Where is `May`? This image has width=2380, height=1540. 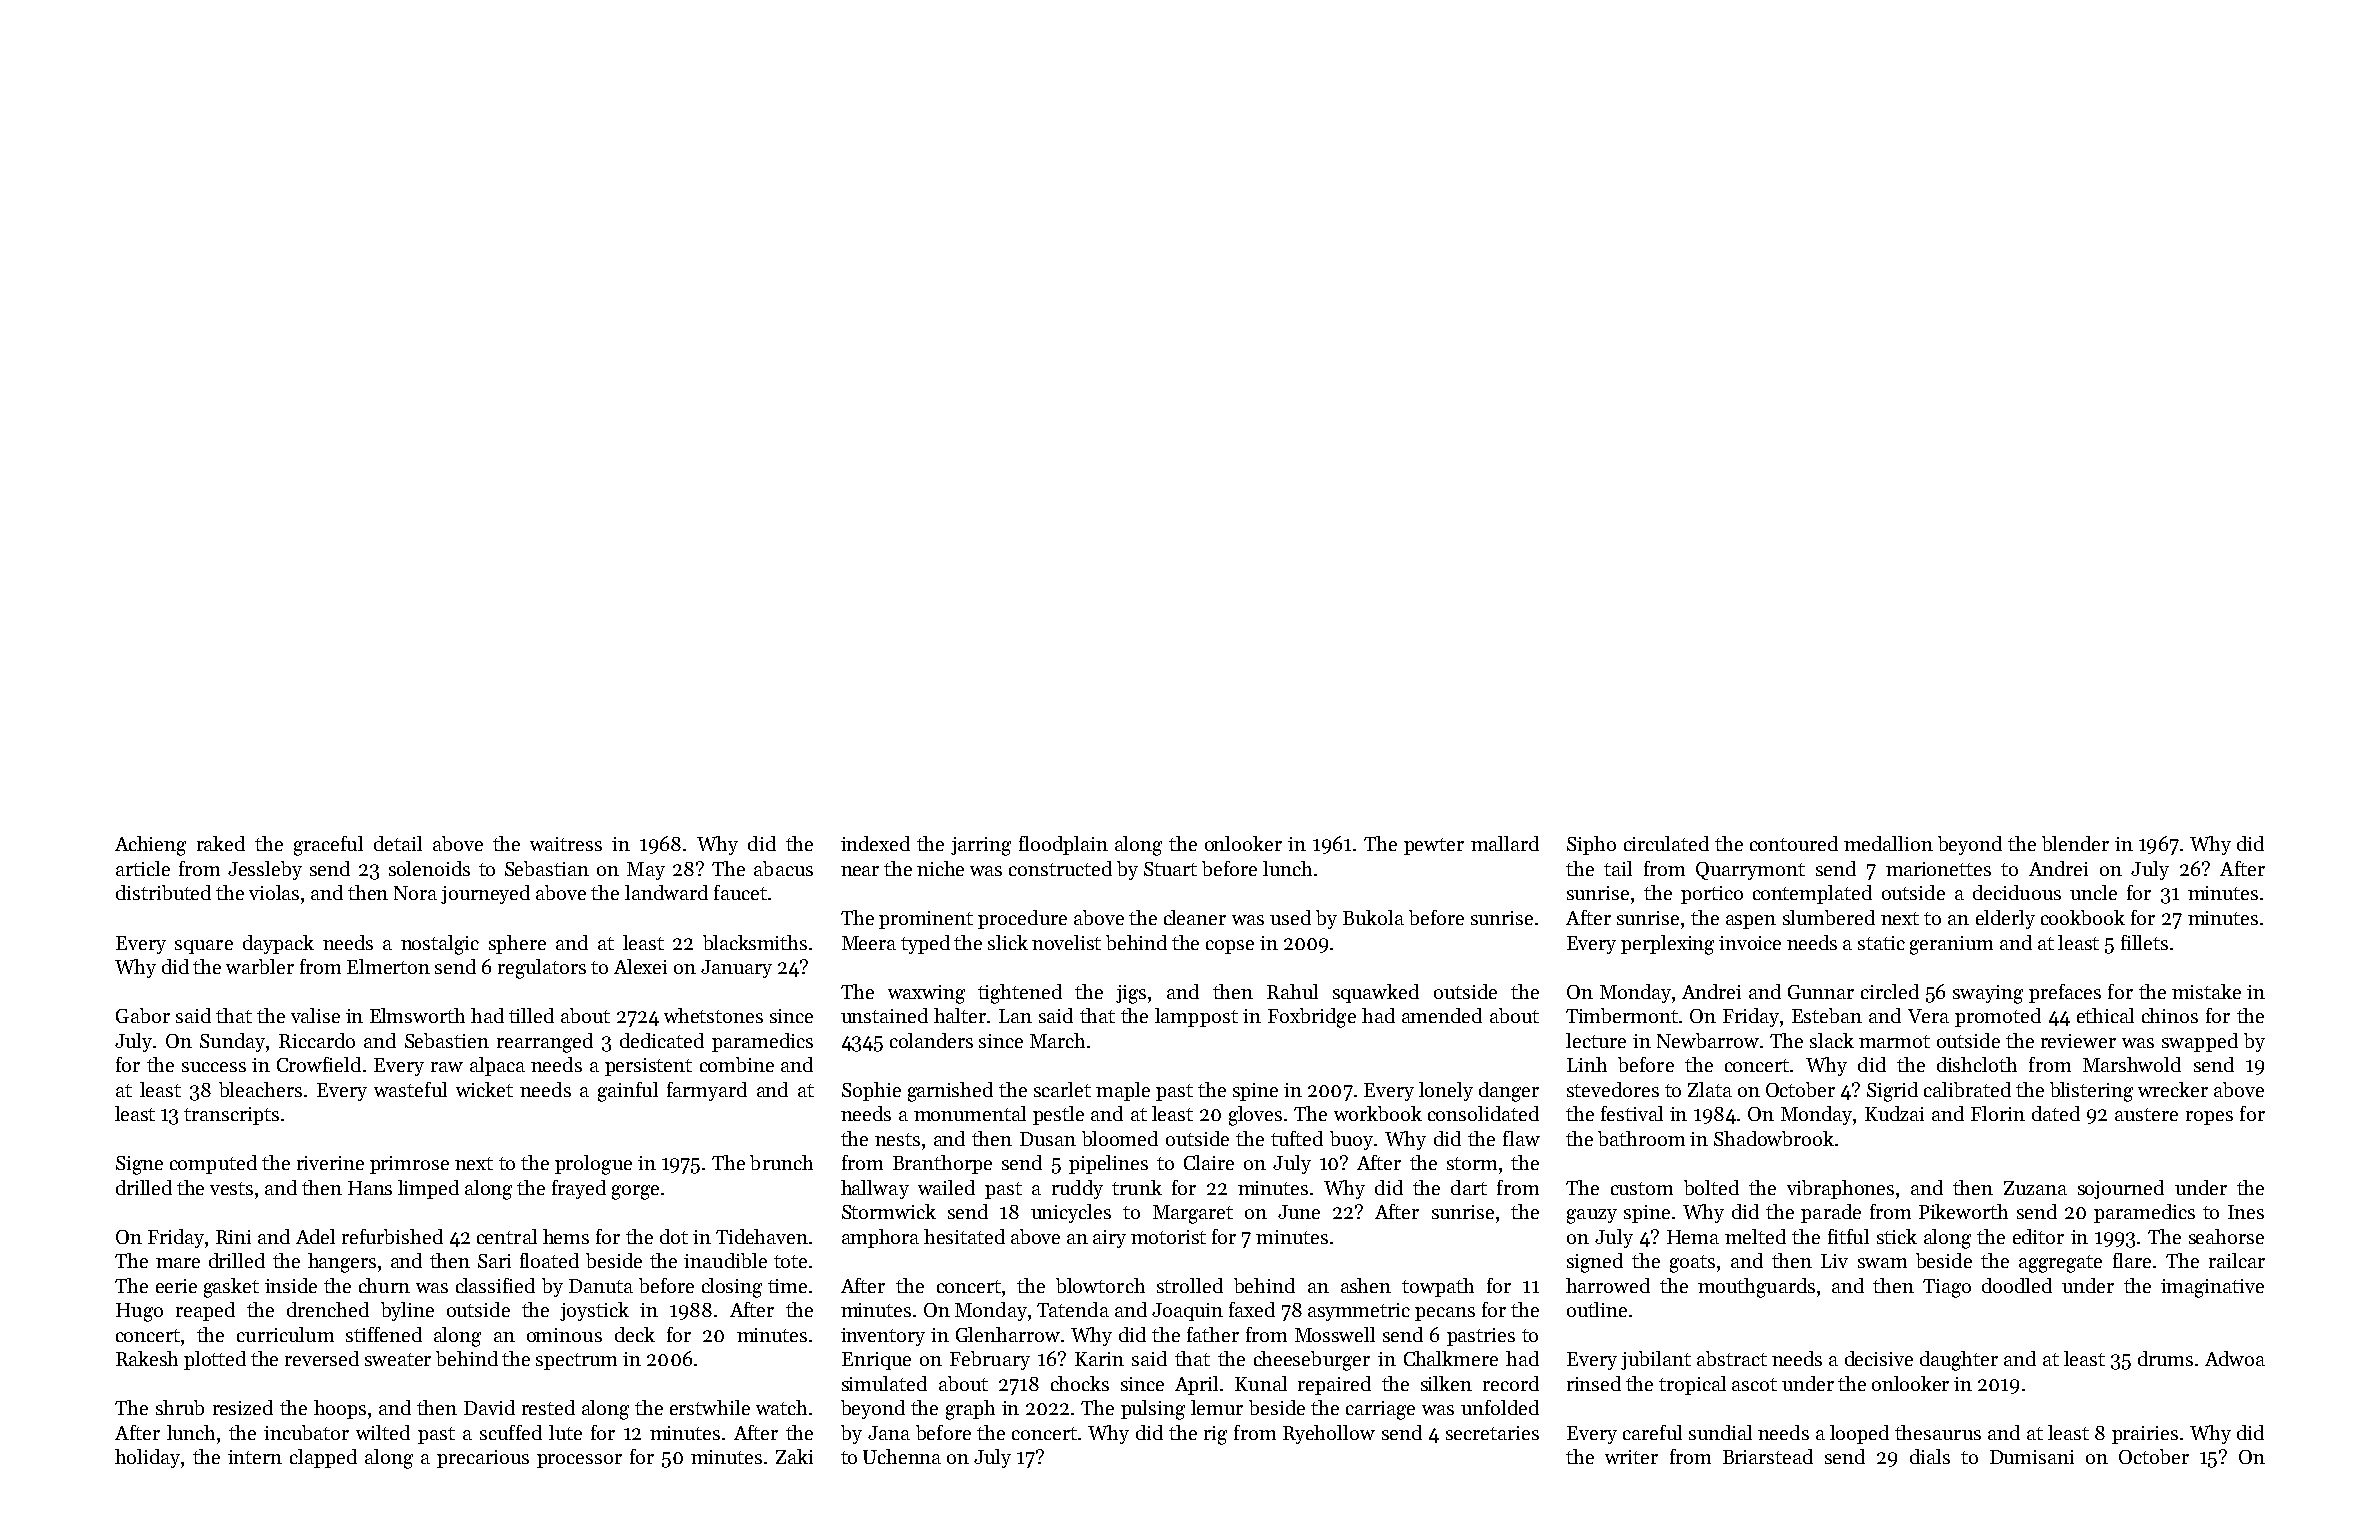
May is located at coordinates (646, 871).
